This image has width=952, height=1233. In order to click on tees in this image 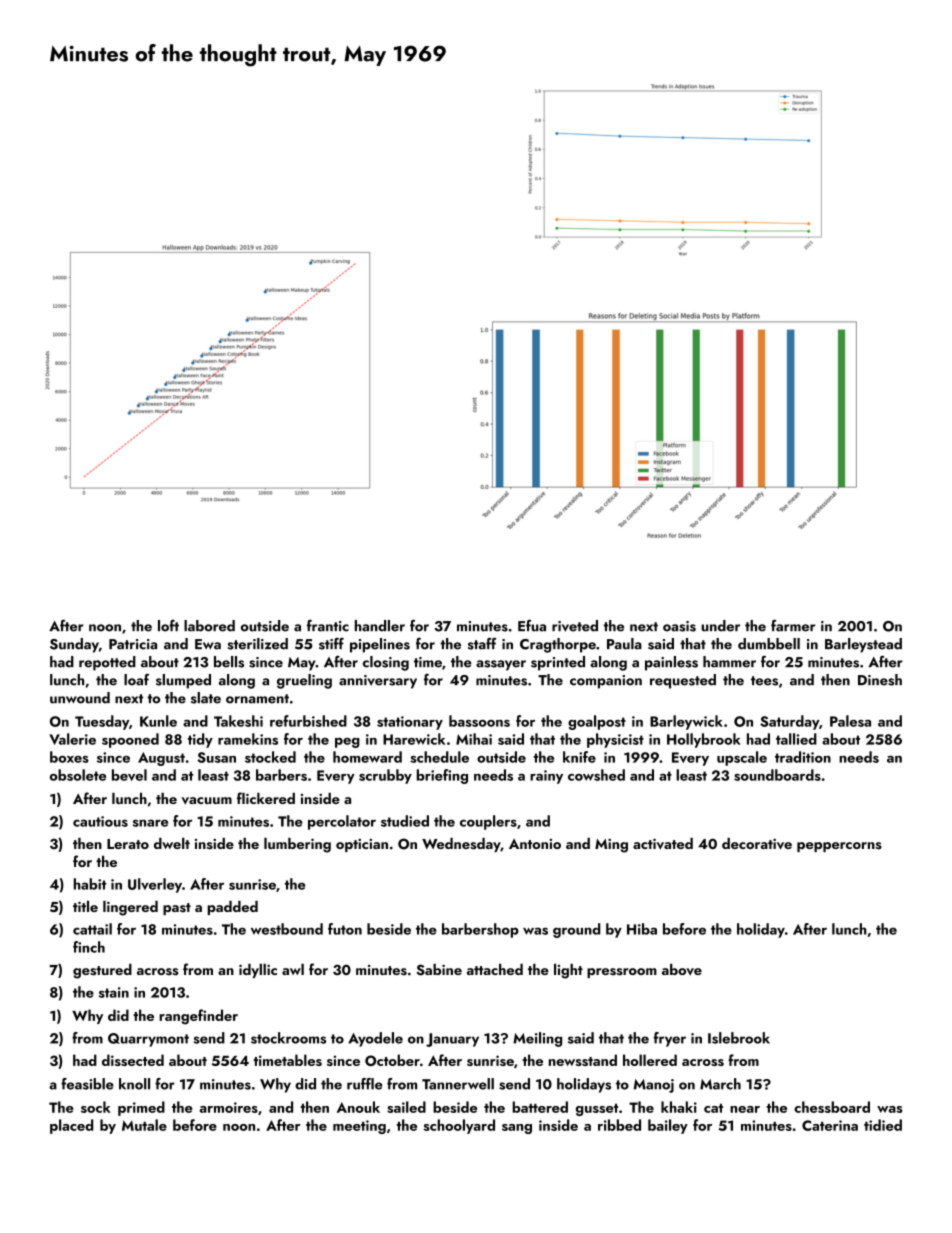, I will do `click(764, 681)`.
